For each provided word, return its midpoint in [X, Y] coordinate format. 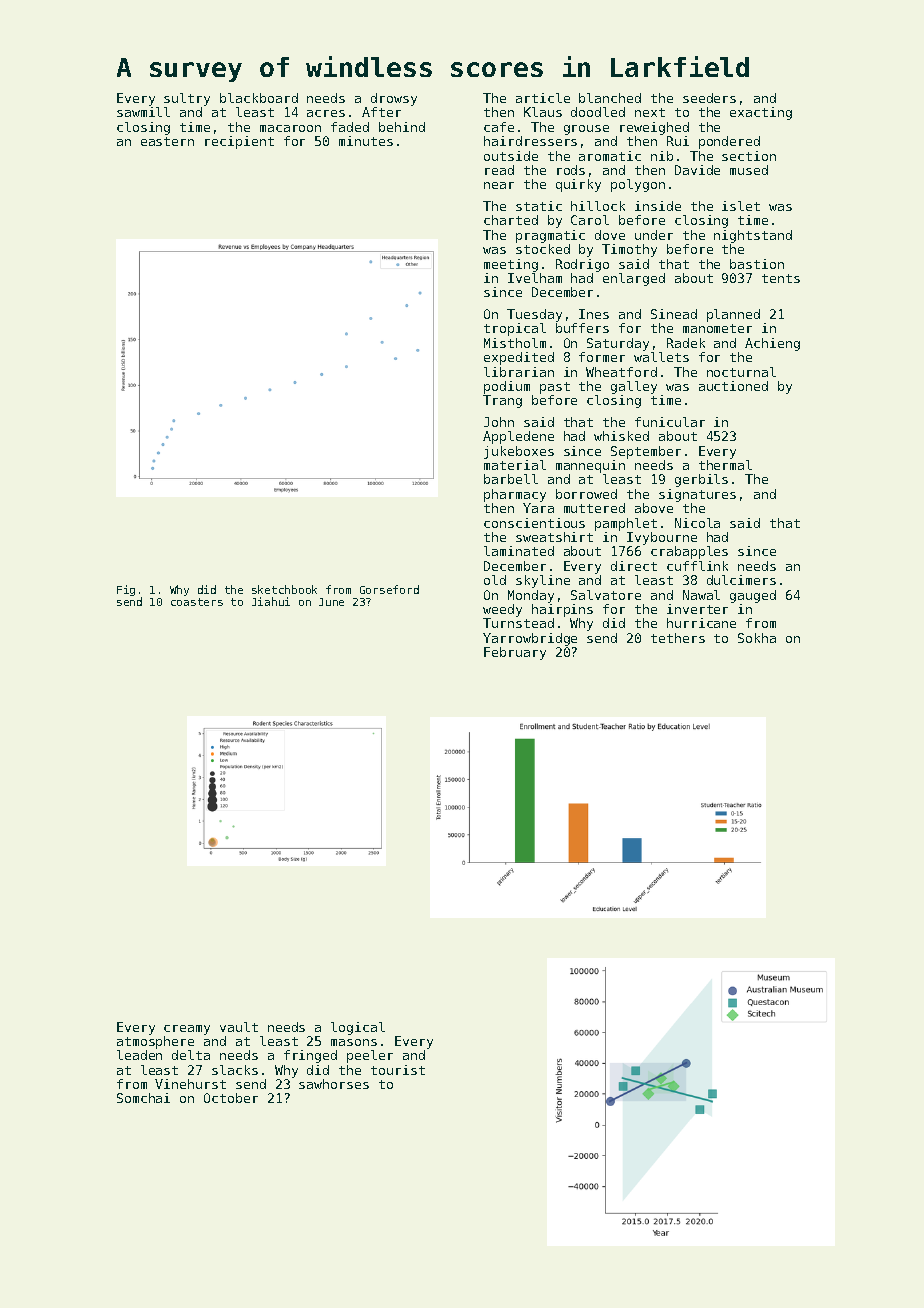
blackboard [259, 98]
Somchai [143, 1098]
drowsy [394, 99]
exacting [761, 113]
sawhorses [334, 1084]
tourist [398, 1070]
